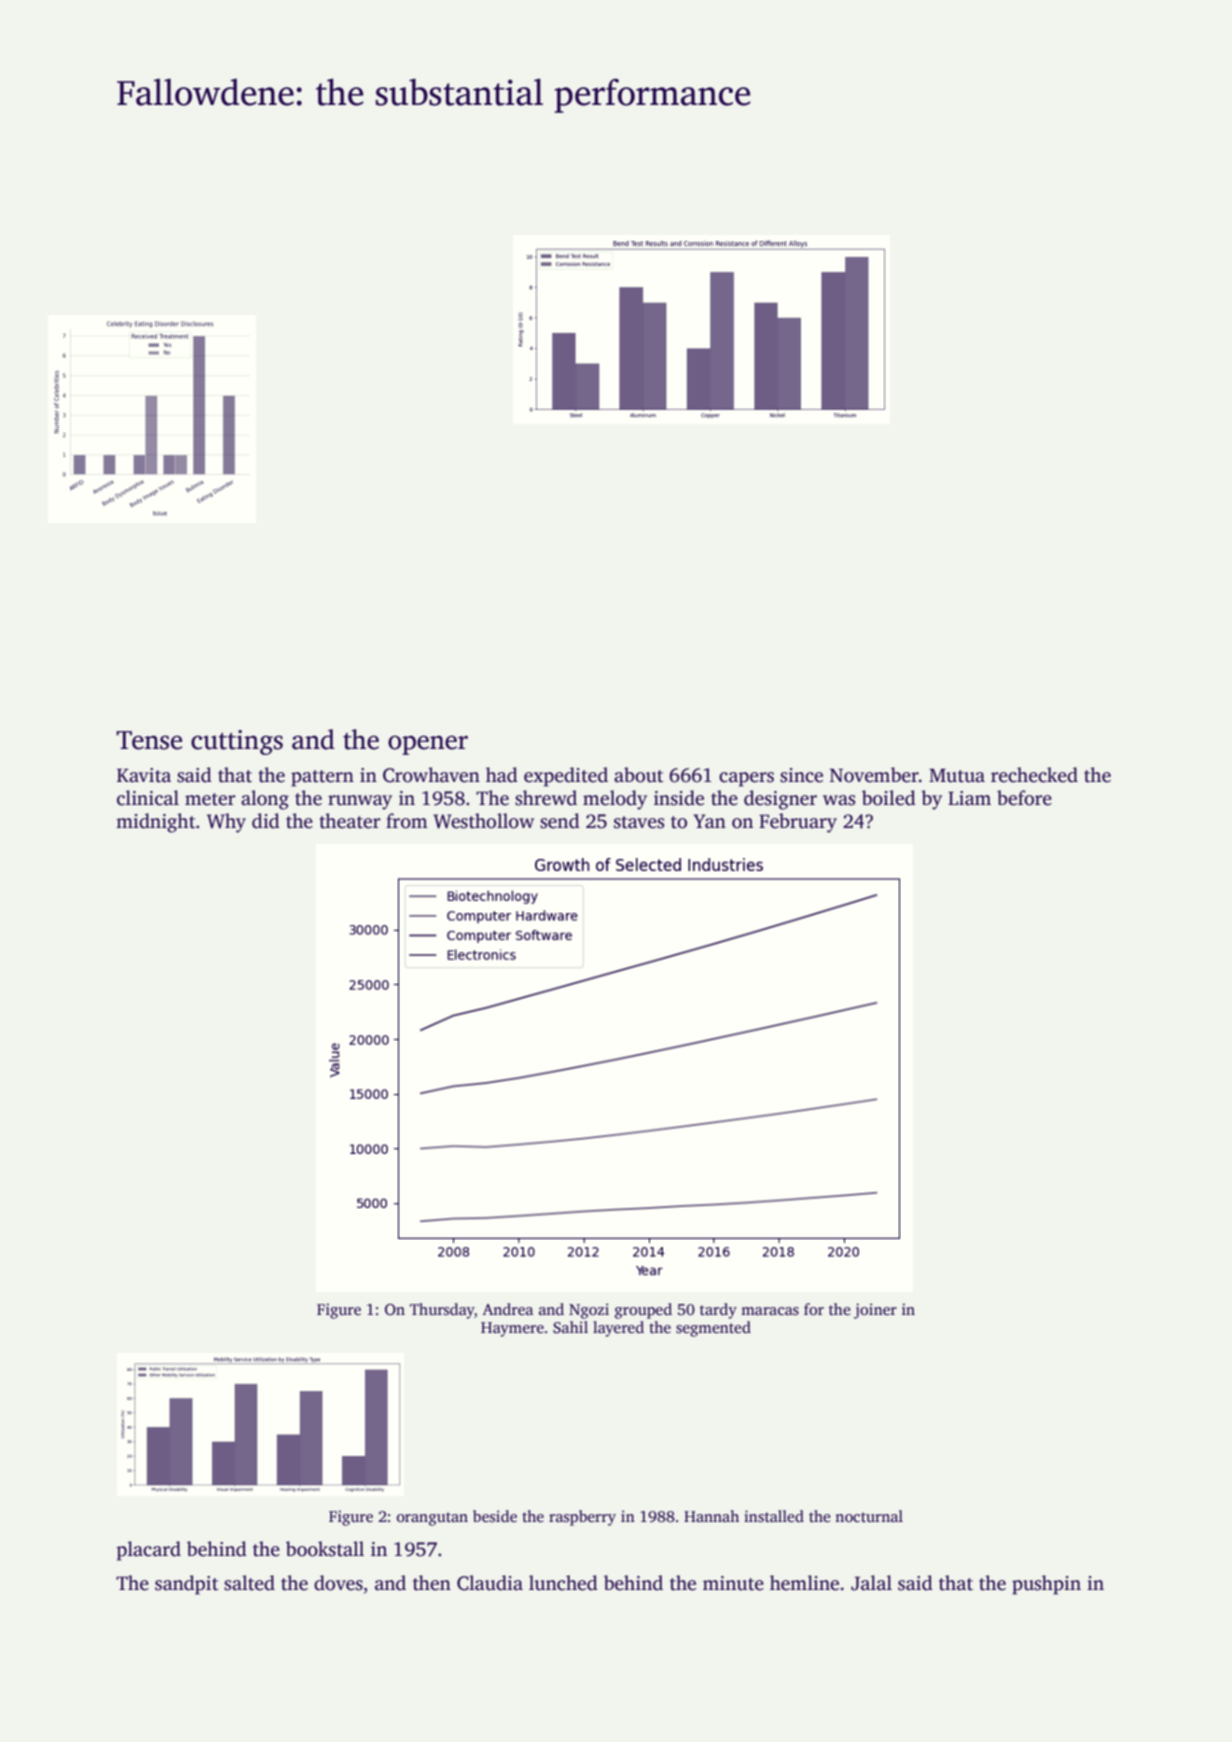 This page has width=1232, height=1742. Describe the element at coordinates (508, 1309) in the page. I see `Andrea` at that location.
